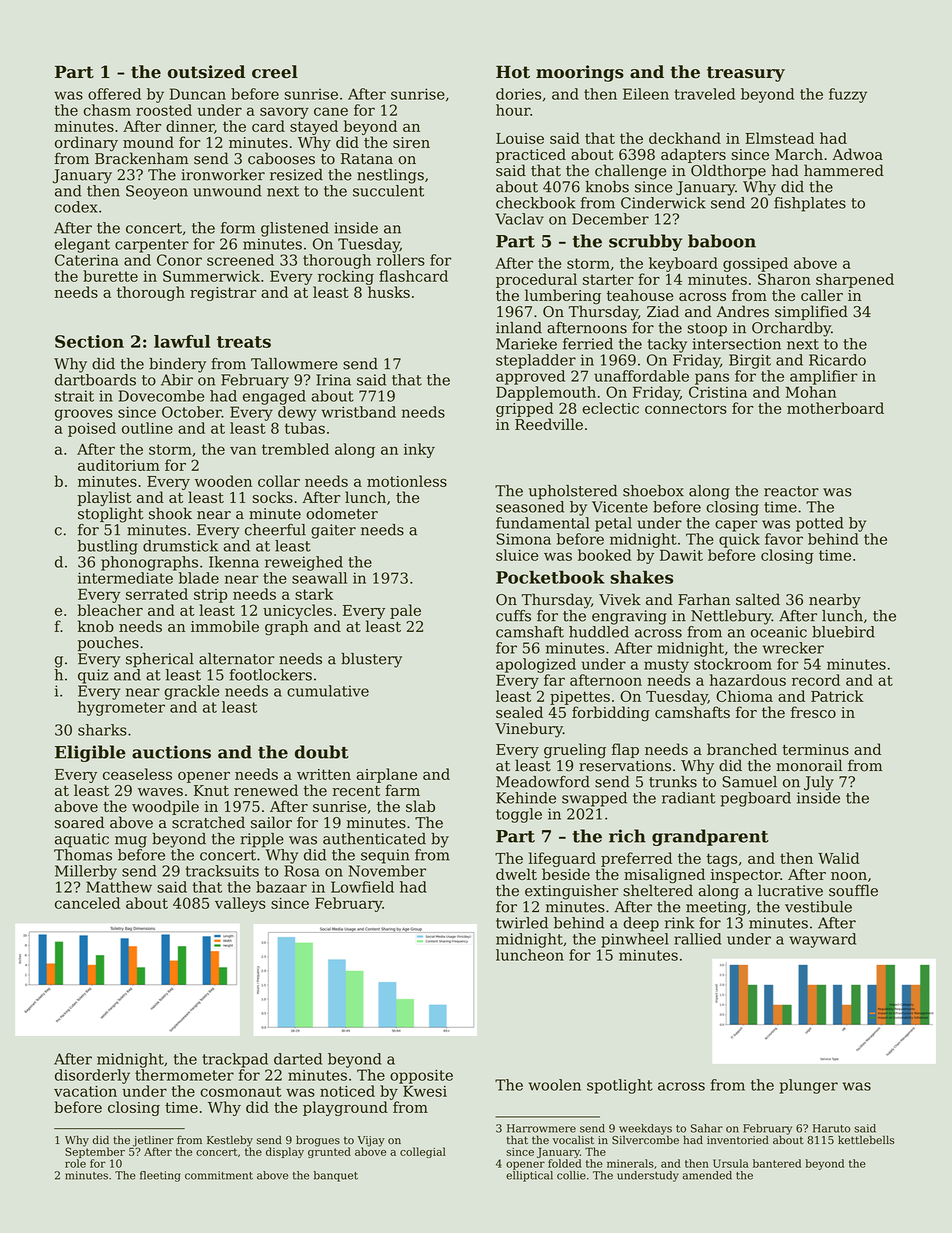 This screenshot has height=1233, width=952. I want to click on amended, so click(707, 1175).
